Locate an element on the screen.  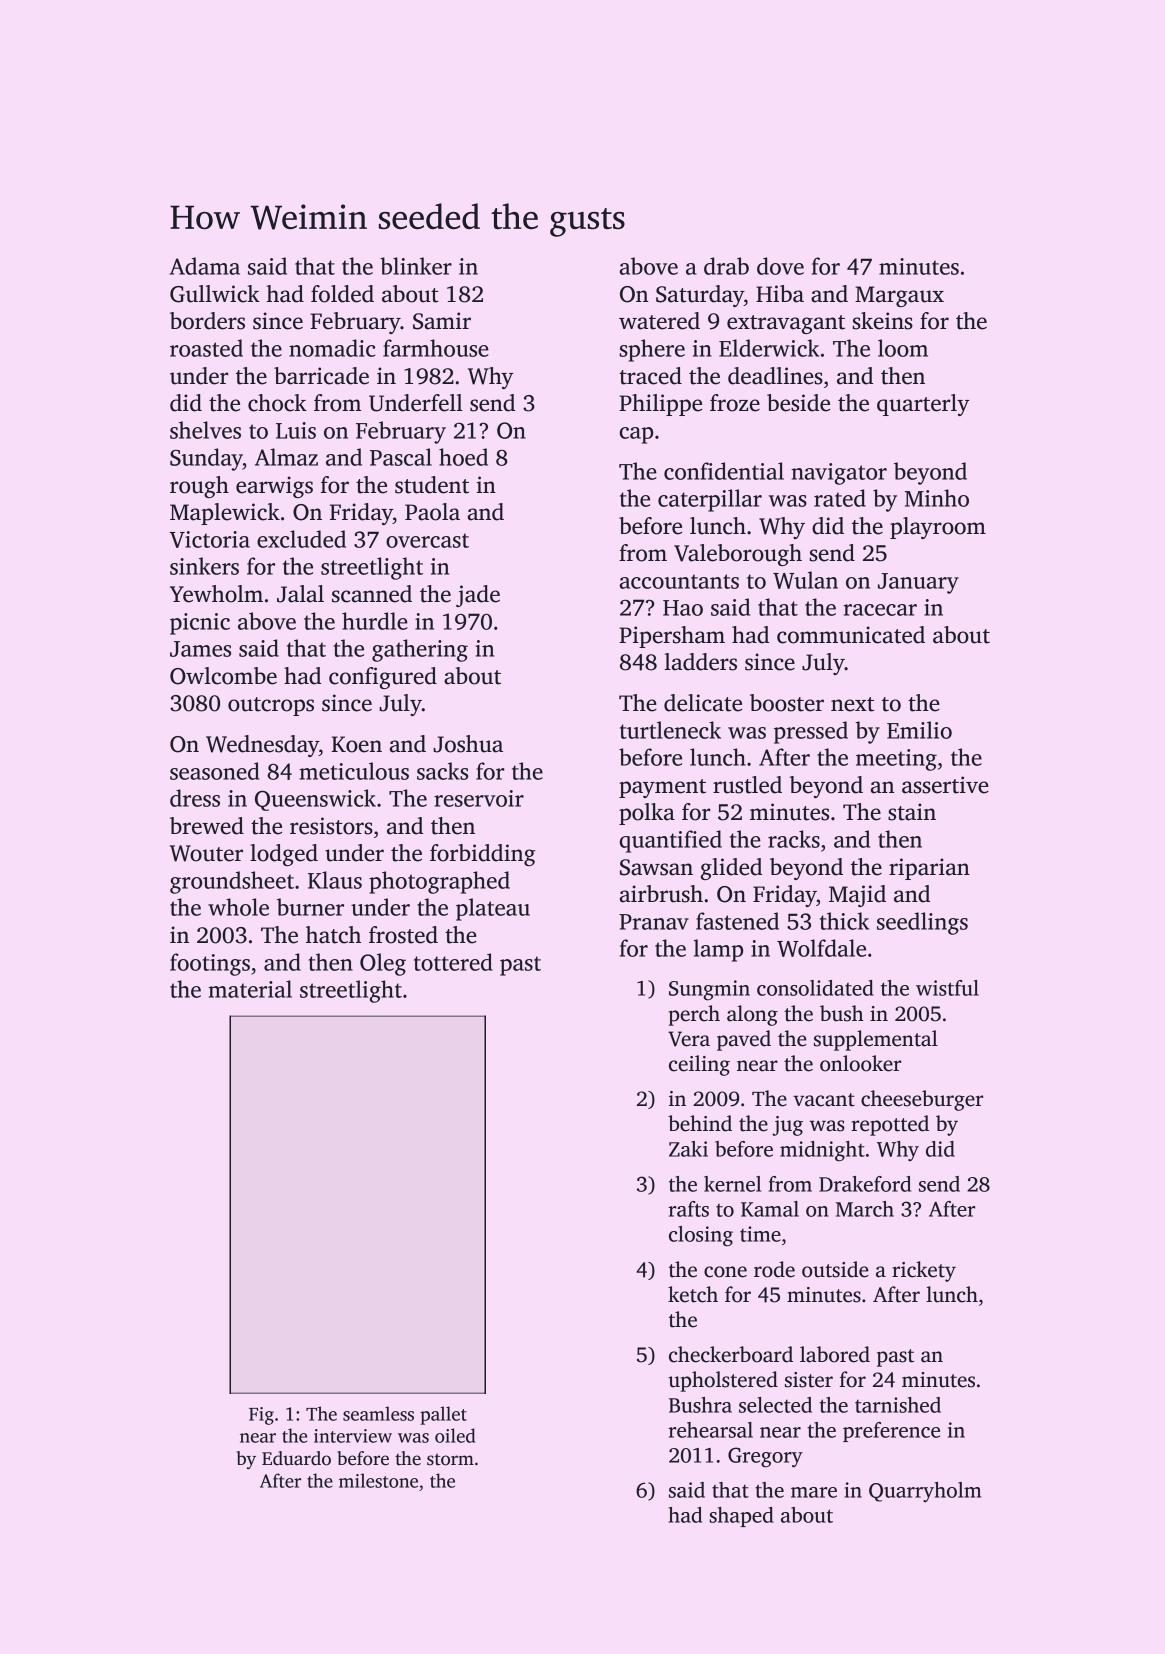
Pranav is located at coordinates (654, 922).
